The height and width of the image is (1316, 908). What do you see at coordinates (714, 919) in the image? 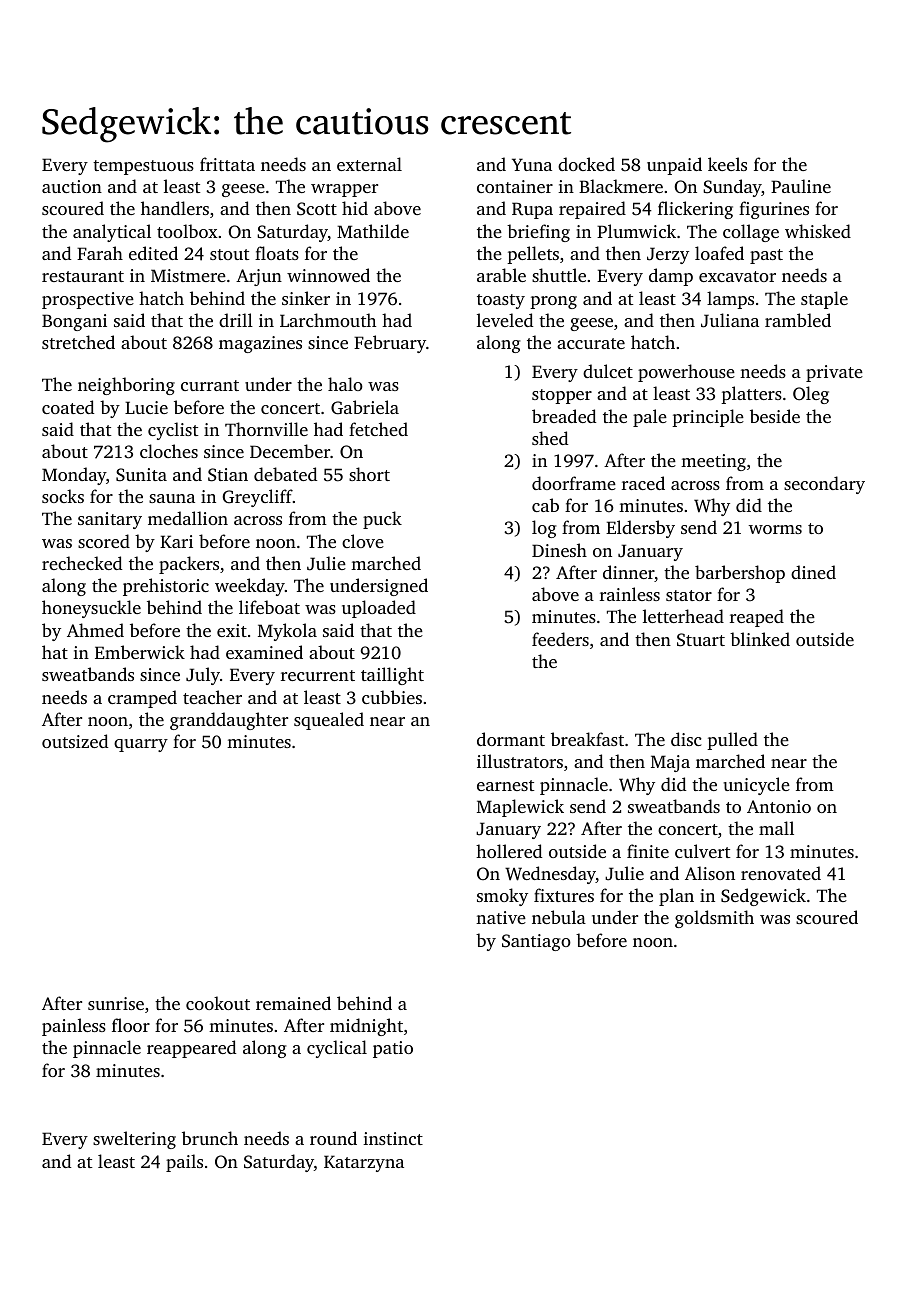
I see `goldsmith` at bounding box center [714, 919].
